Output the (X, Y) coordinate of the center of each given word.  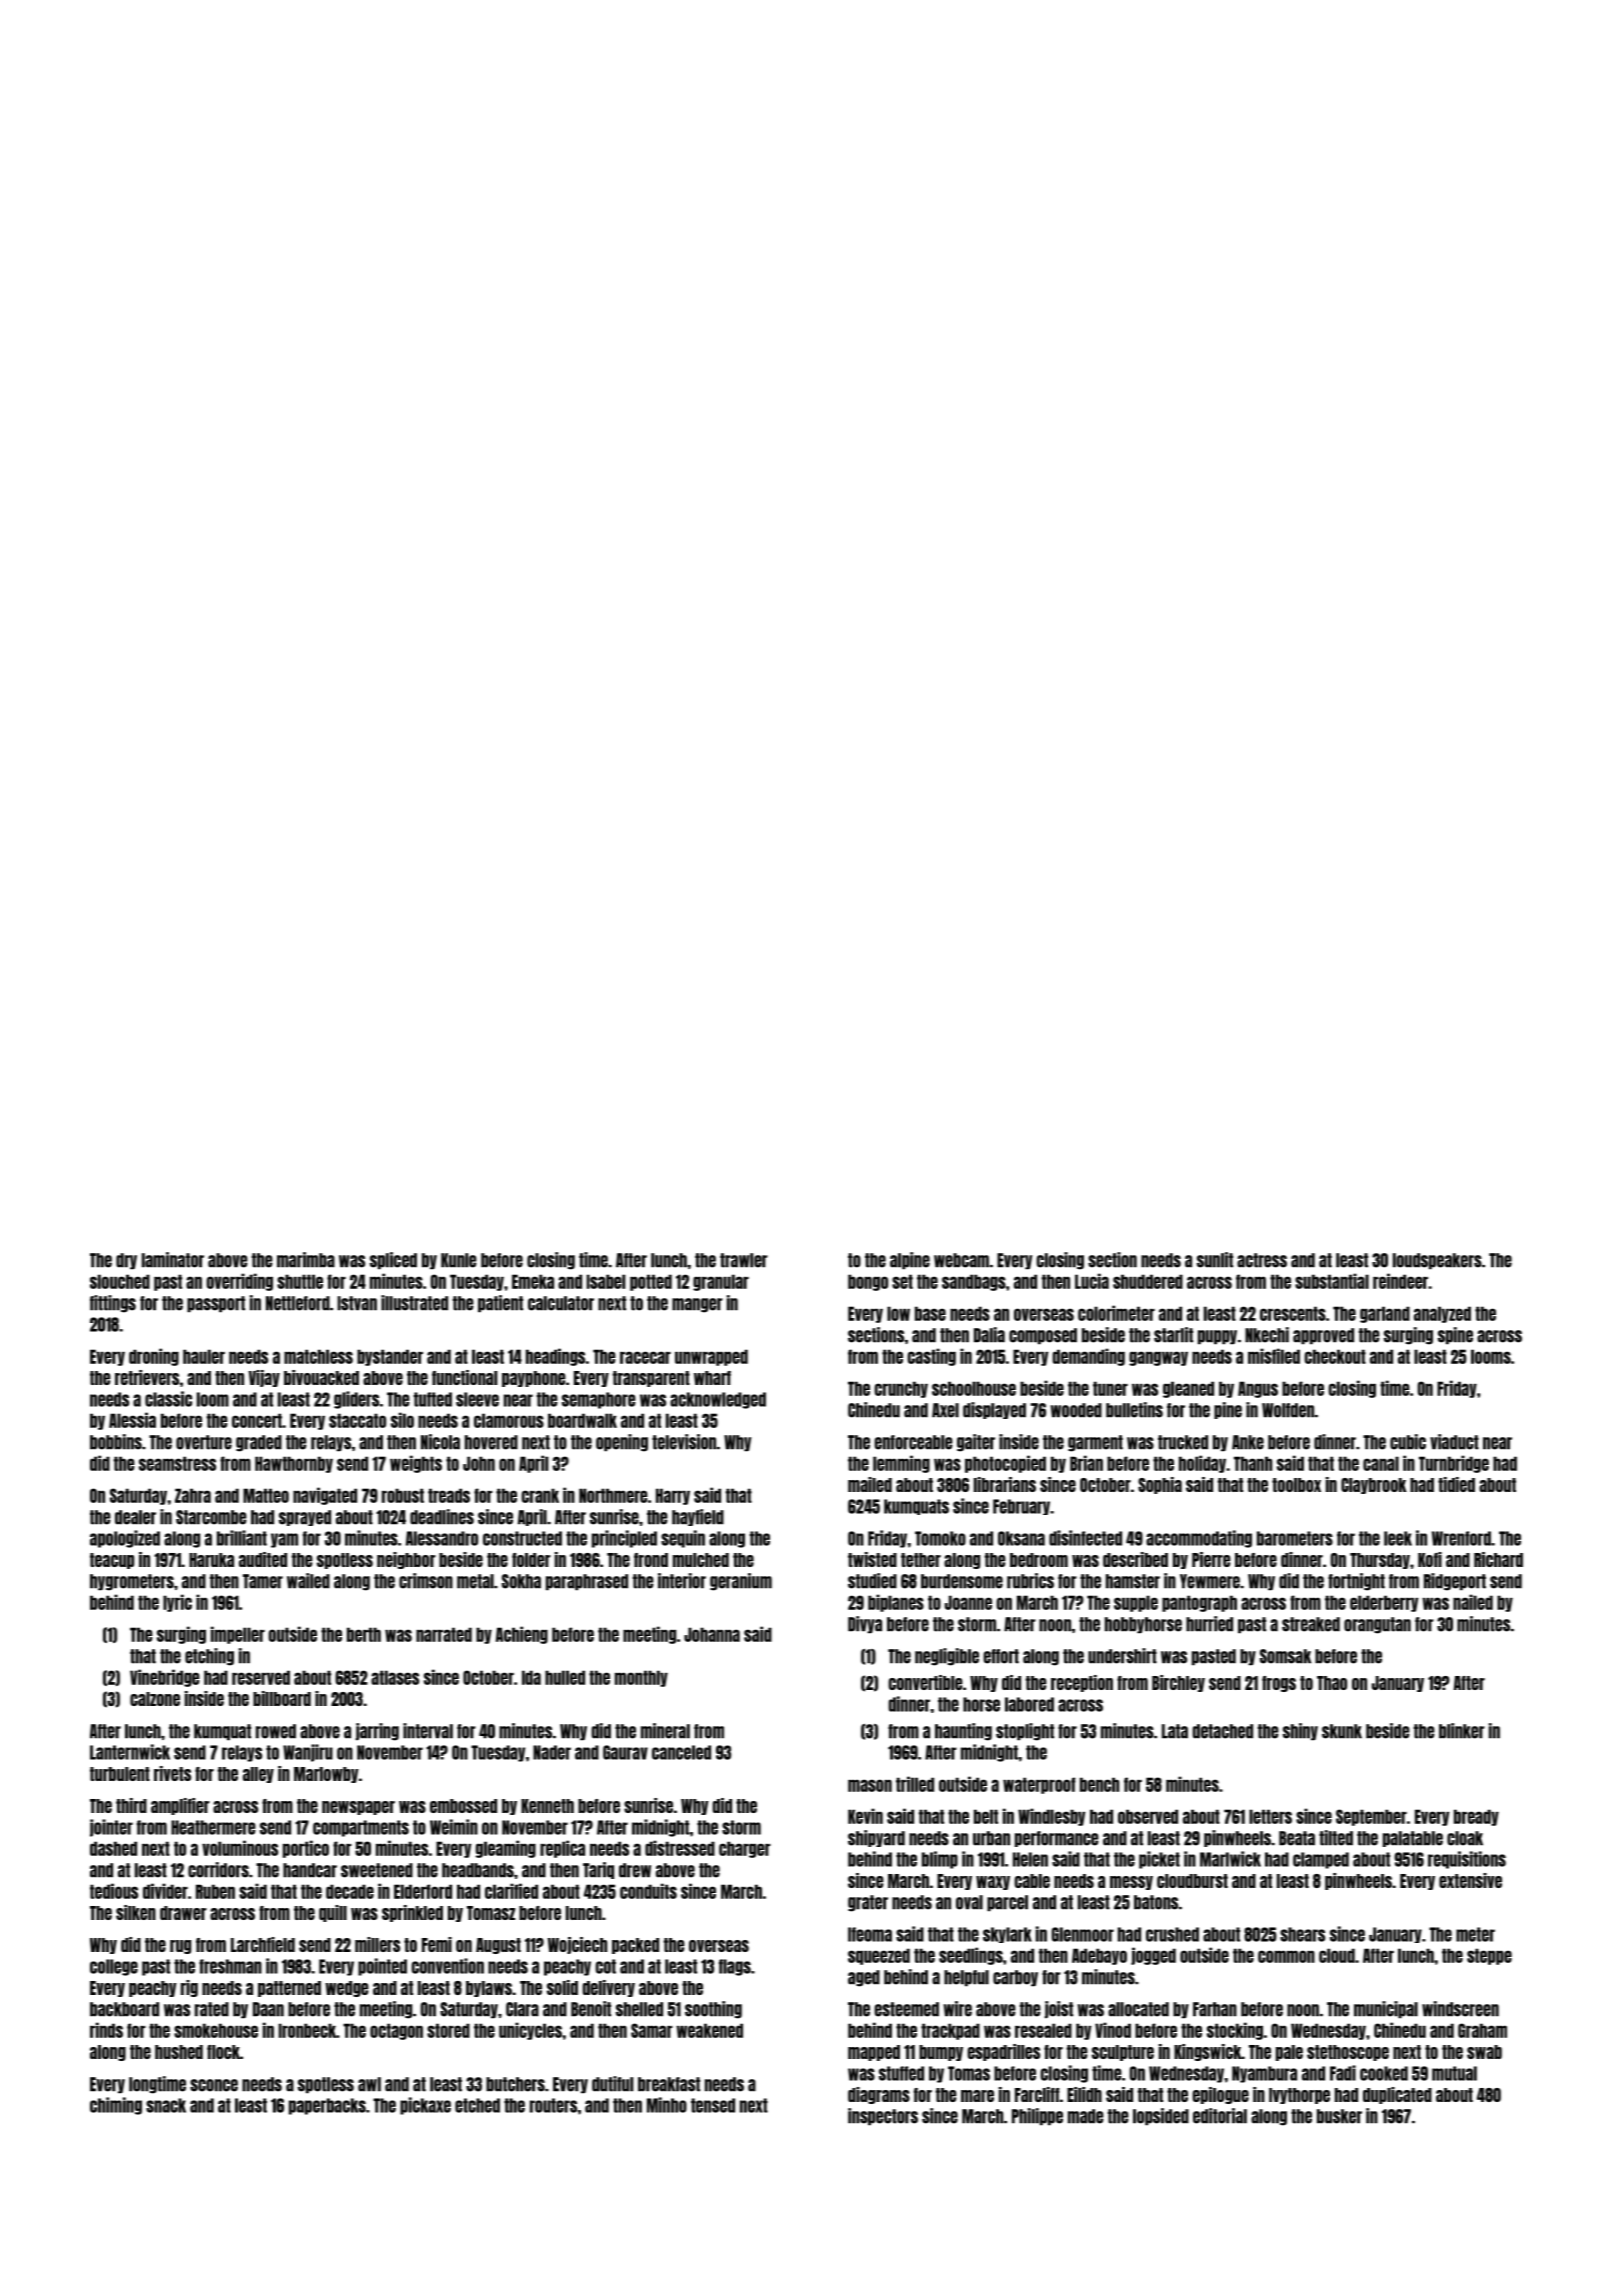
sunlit (1215, 1260)
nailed (1473, 1602)
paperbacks (327, 2106)
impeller (238, 1635)
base (930, 1313)
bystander (390, 1357)
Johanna (712, 1634)
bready (1476, 1817)
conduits (648, 1891)
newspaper (358, 1808)
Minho (667, 2105)
